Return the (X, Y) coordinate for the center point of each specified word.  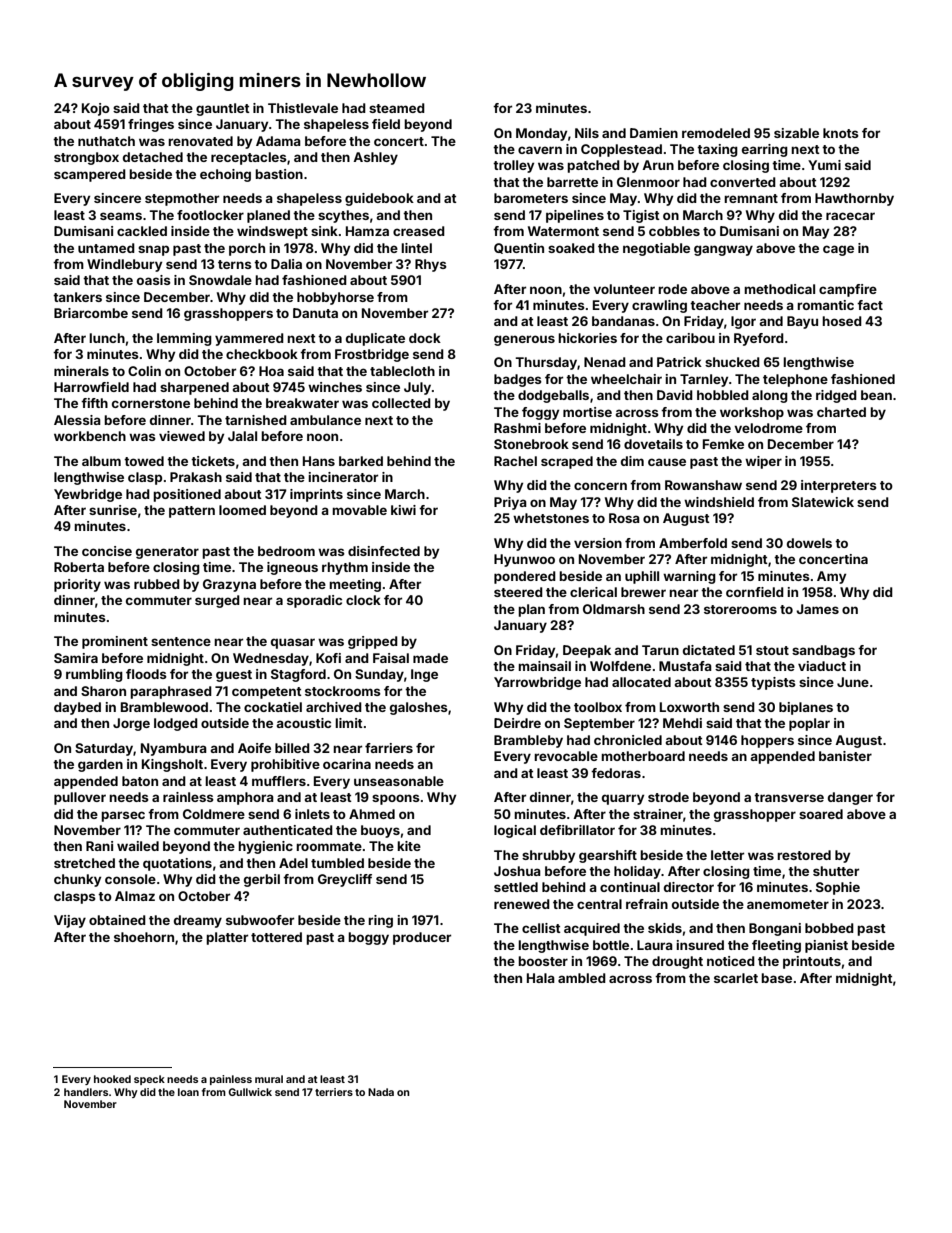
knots (841, 133)
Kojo (96, 109)
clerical (593, 592)
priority (77, 585)
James (817, 609)
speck (149, 1080)
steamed (397, 108)
